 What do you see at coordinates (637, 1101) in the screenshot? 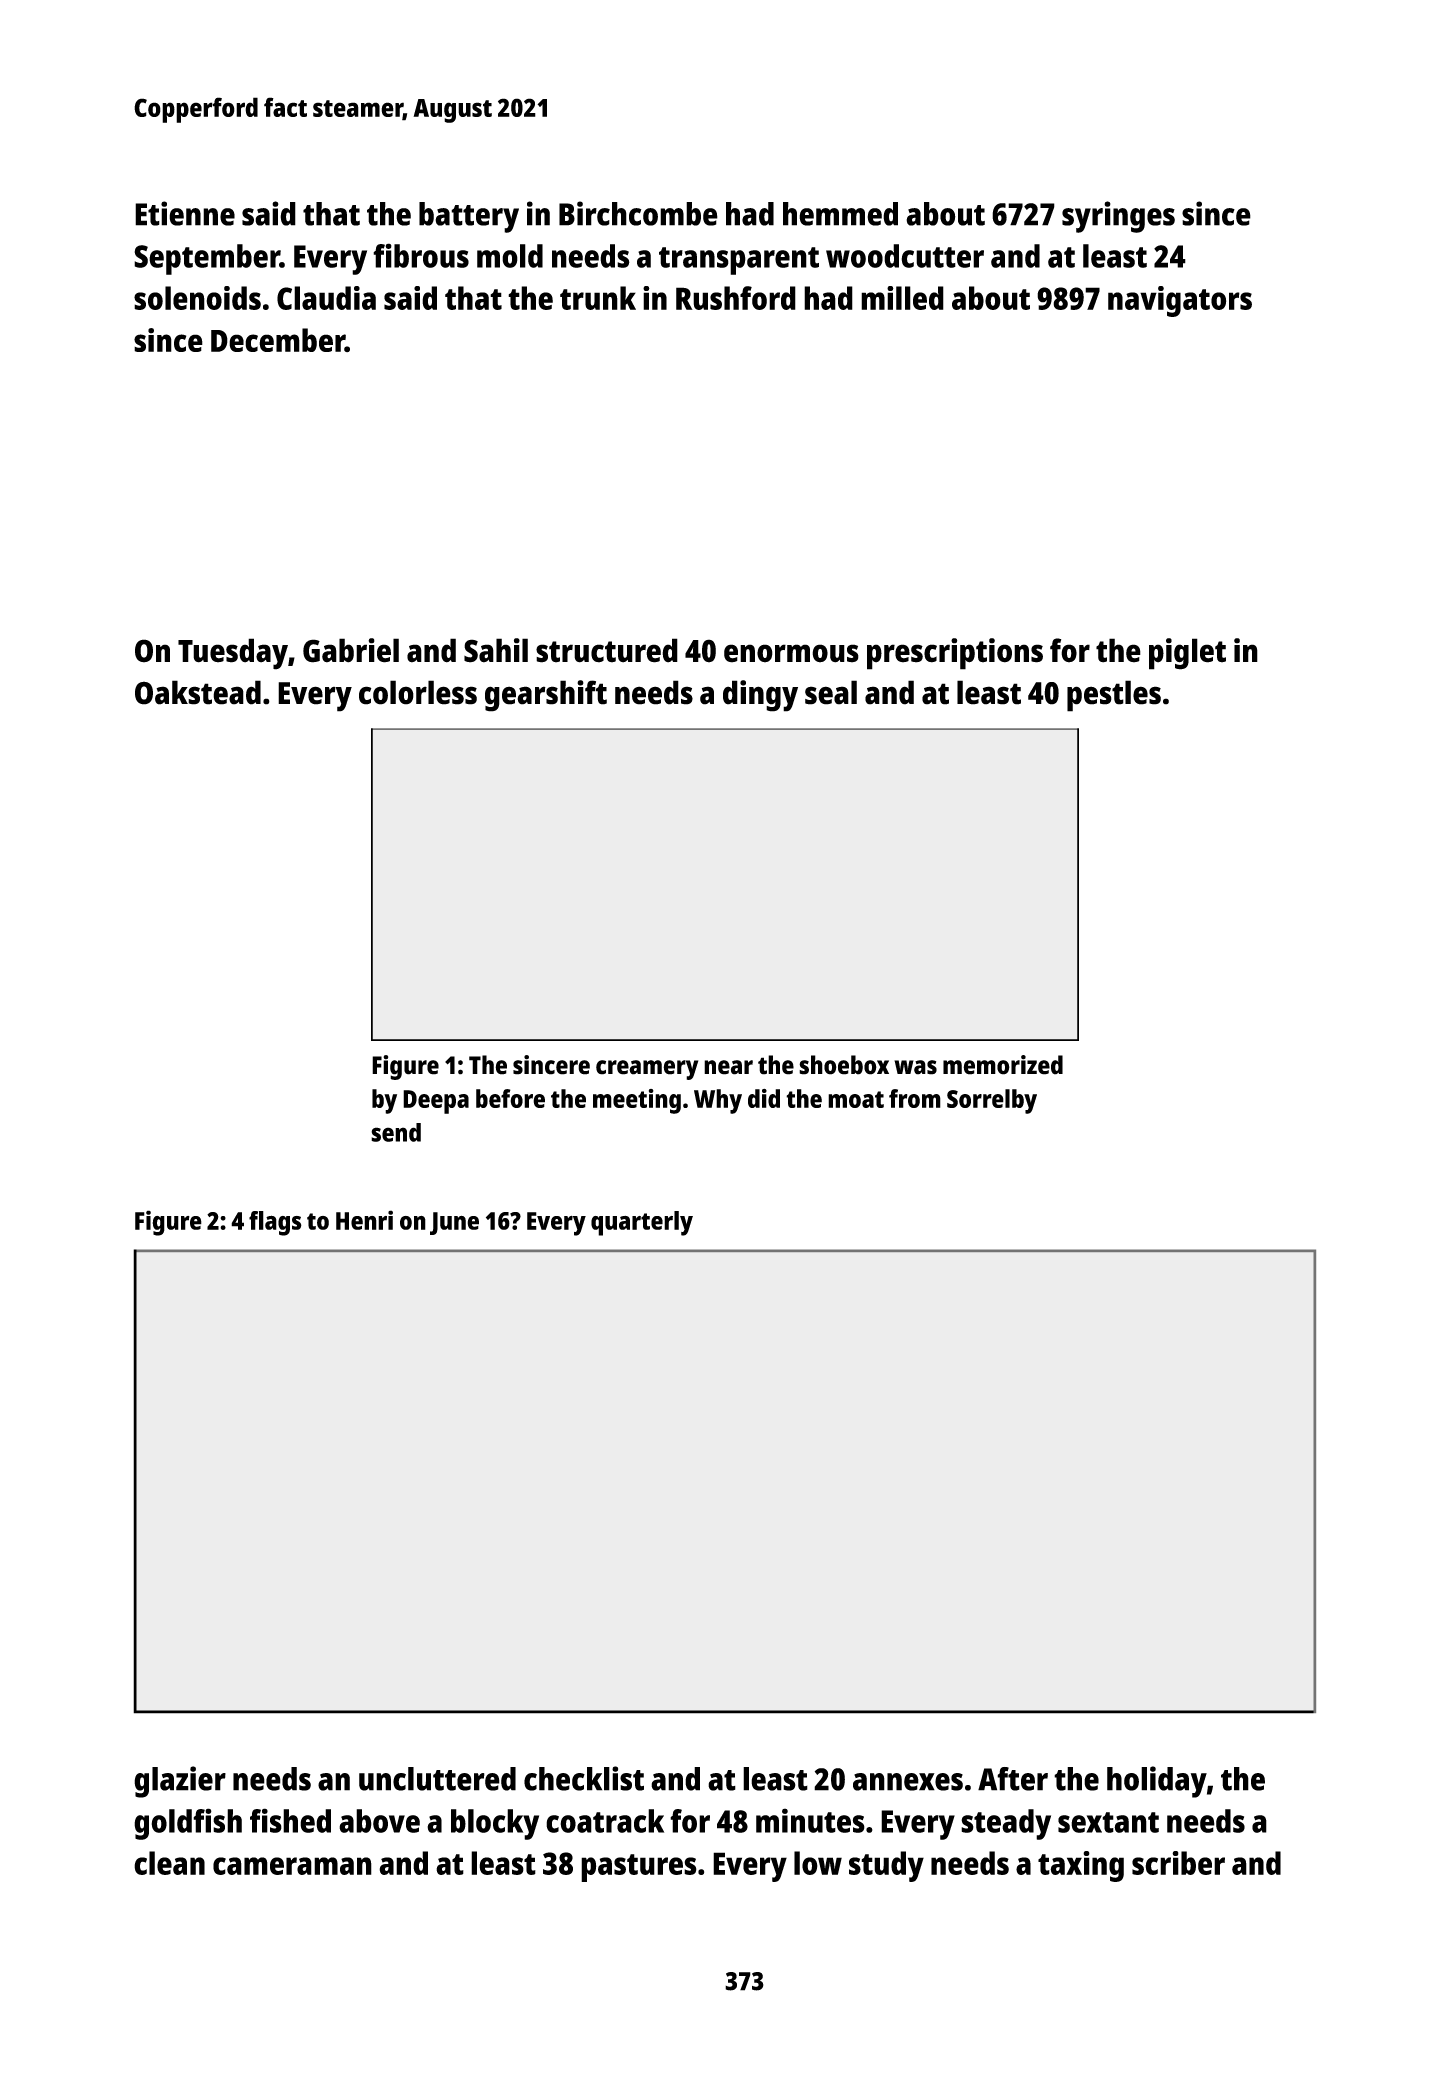
I see `meeting` at bounding box center [637, 1101].
